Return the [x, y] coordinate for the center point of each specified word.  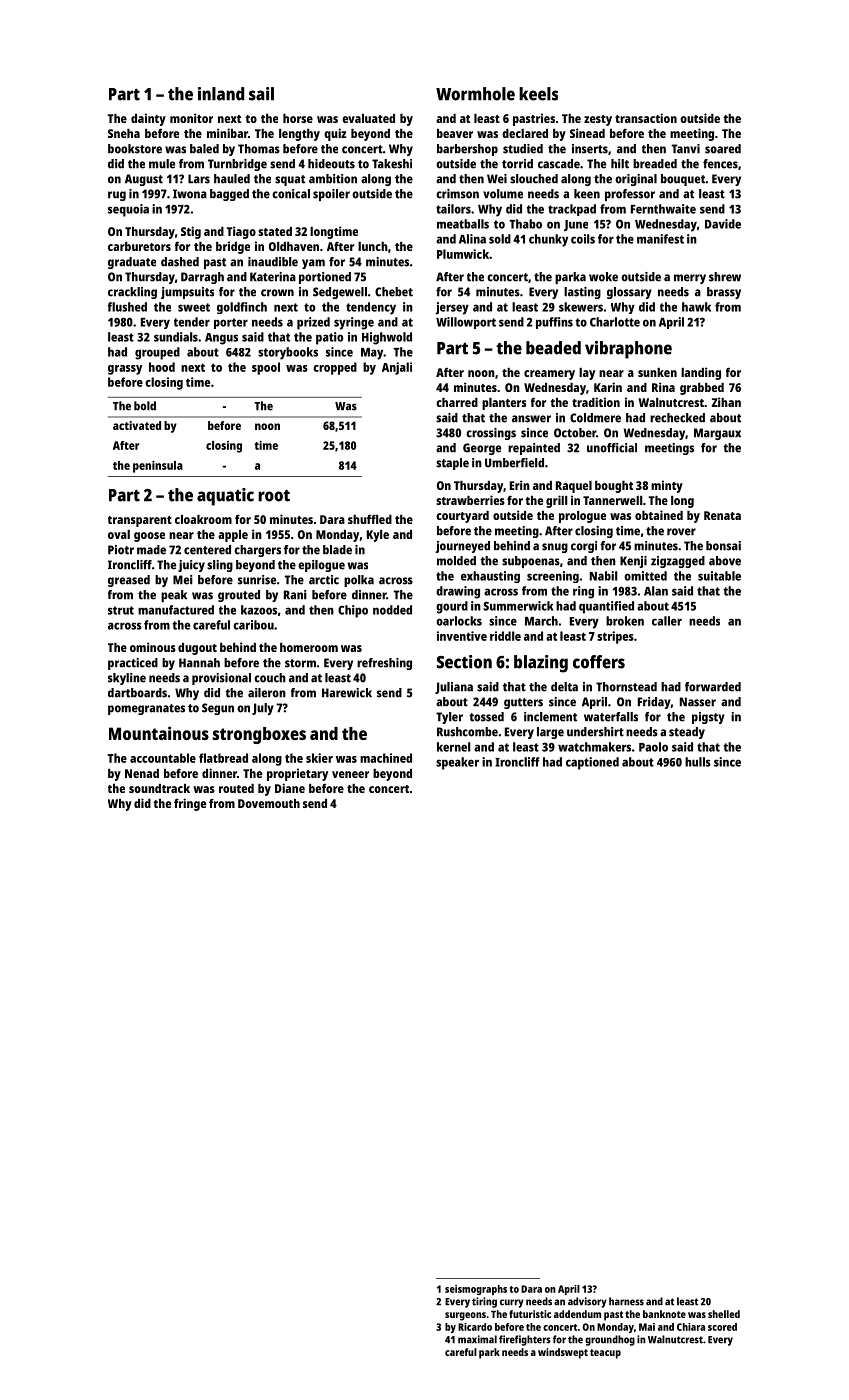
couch [270, 678]
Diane [290, 788]
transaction [646, 118]
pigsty [708, 718]
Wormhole [475, 94]
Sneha [124, 133]
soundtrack [159, 788]
